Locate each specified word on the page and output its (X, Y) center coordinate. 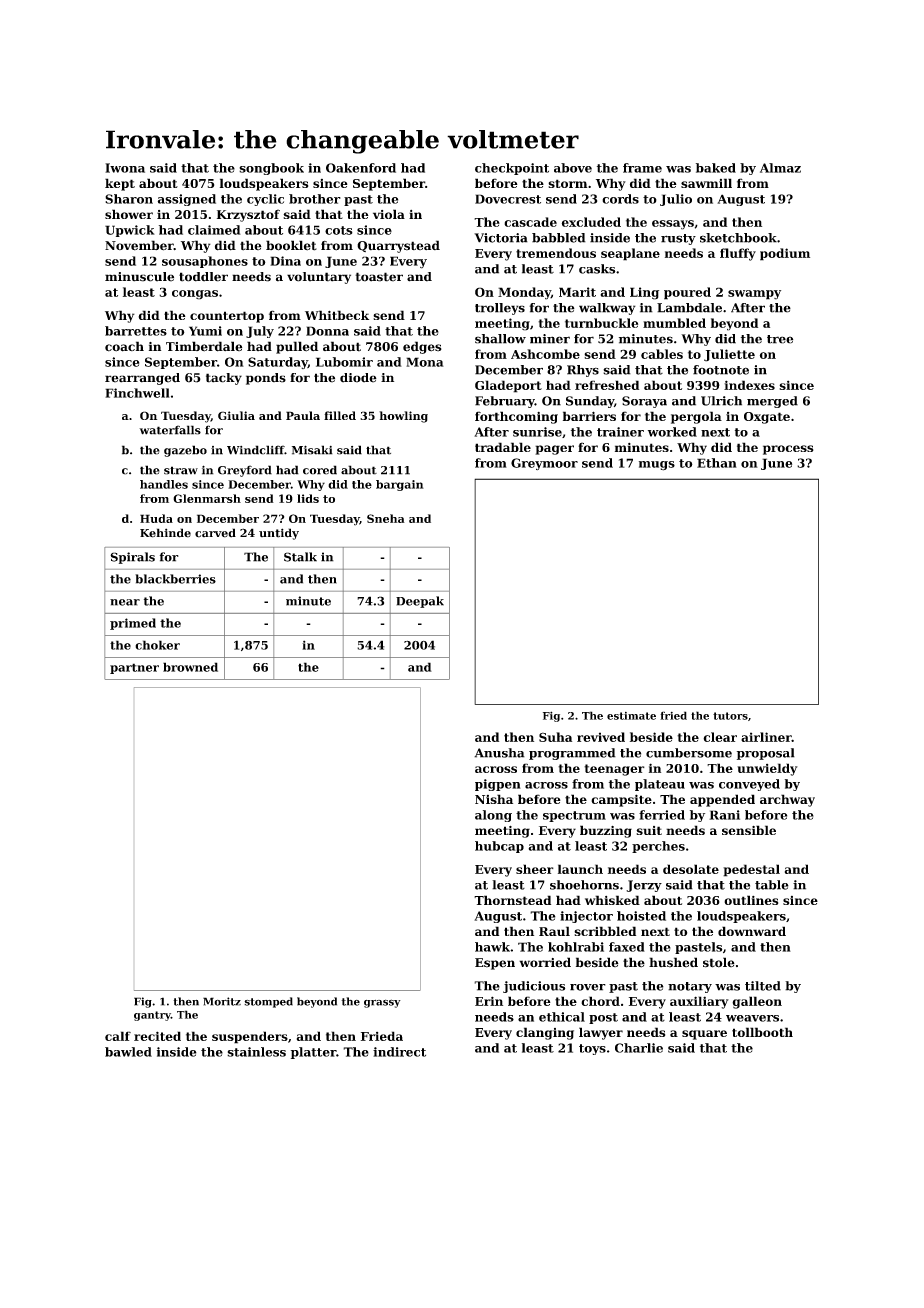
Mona (425, 362)
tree (780, 339)
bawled (128, 1052)
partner (134, 668)
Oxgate (767, 418)
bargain (400, 485)
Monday (524, 293)
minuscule (139, 277)
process (788, 450)
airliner (766, 737)
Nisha (494, 799)
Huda (156, 518)
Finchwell (137, 393)
